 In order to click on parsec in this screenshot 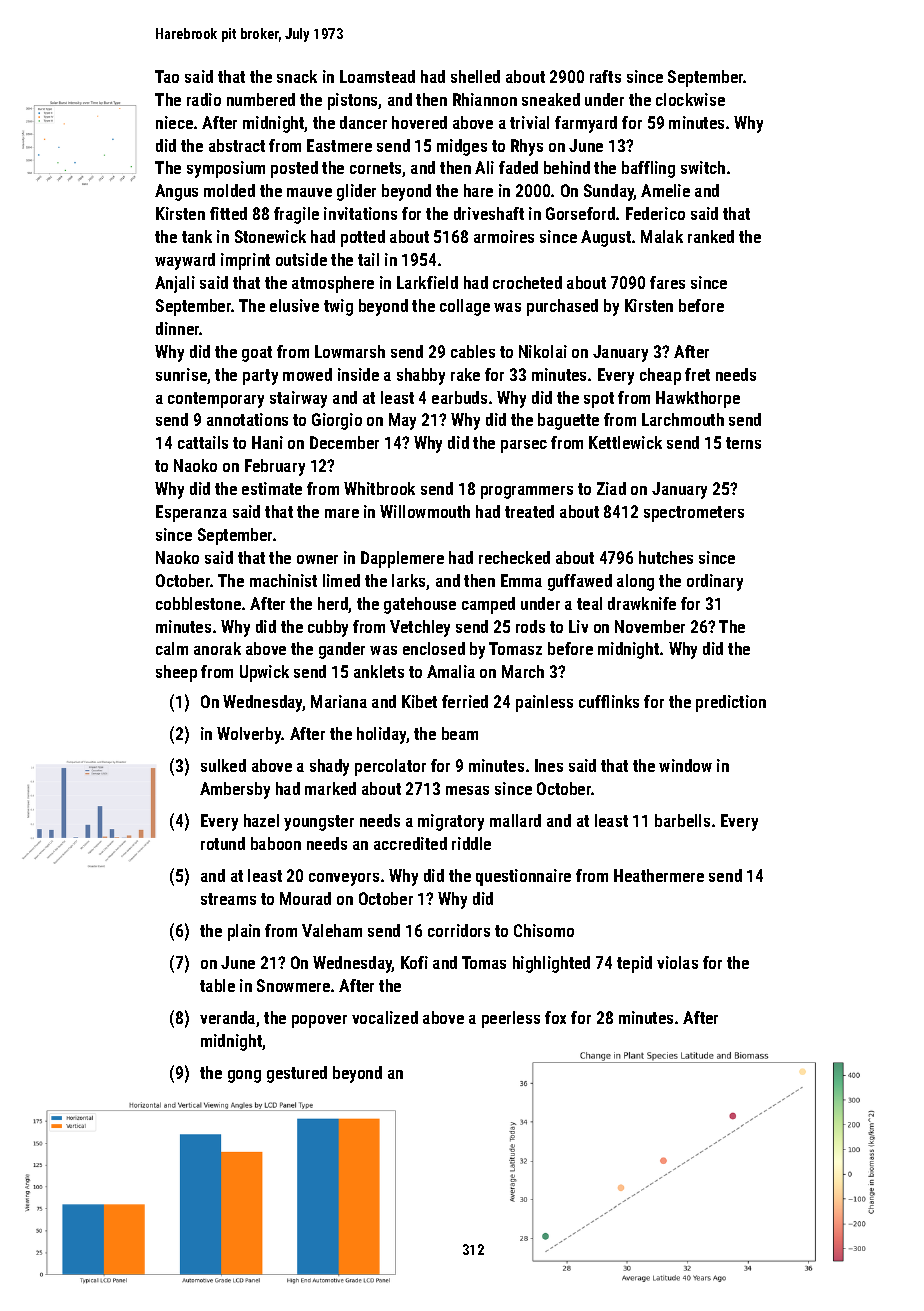, I will do `click(524, 446)`.
